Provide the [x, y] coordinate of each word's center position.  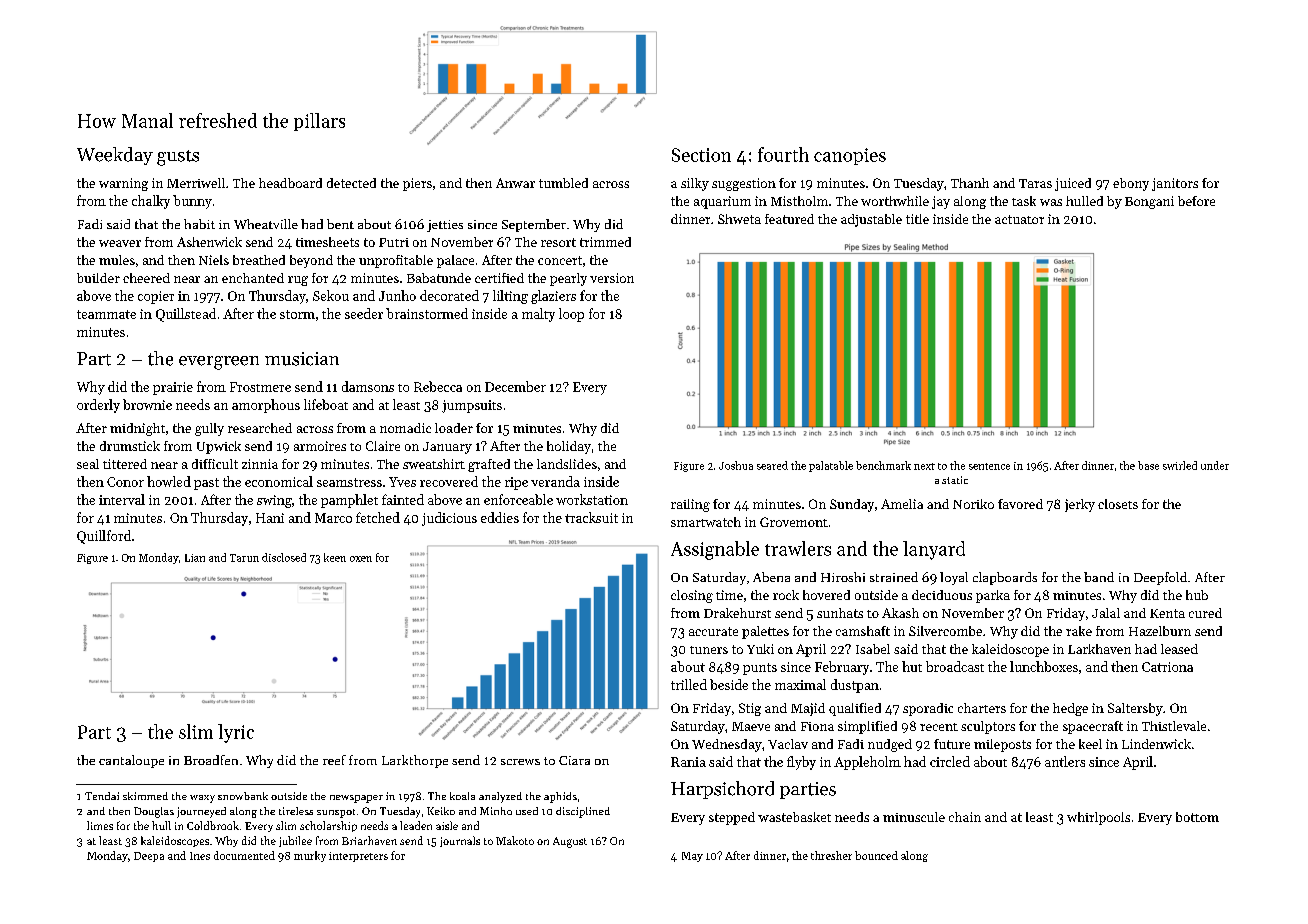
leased [1179, 649]
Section [701, 155]
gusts [178, 158]
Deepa [149, 857]
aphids [560, 797]
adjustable [871, 220]
